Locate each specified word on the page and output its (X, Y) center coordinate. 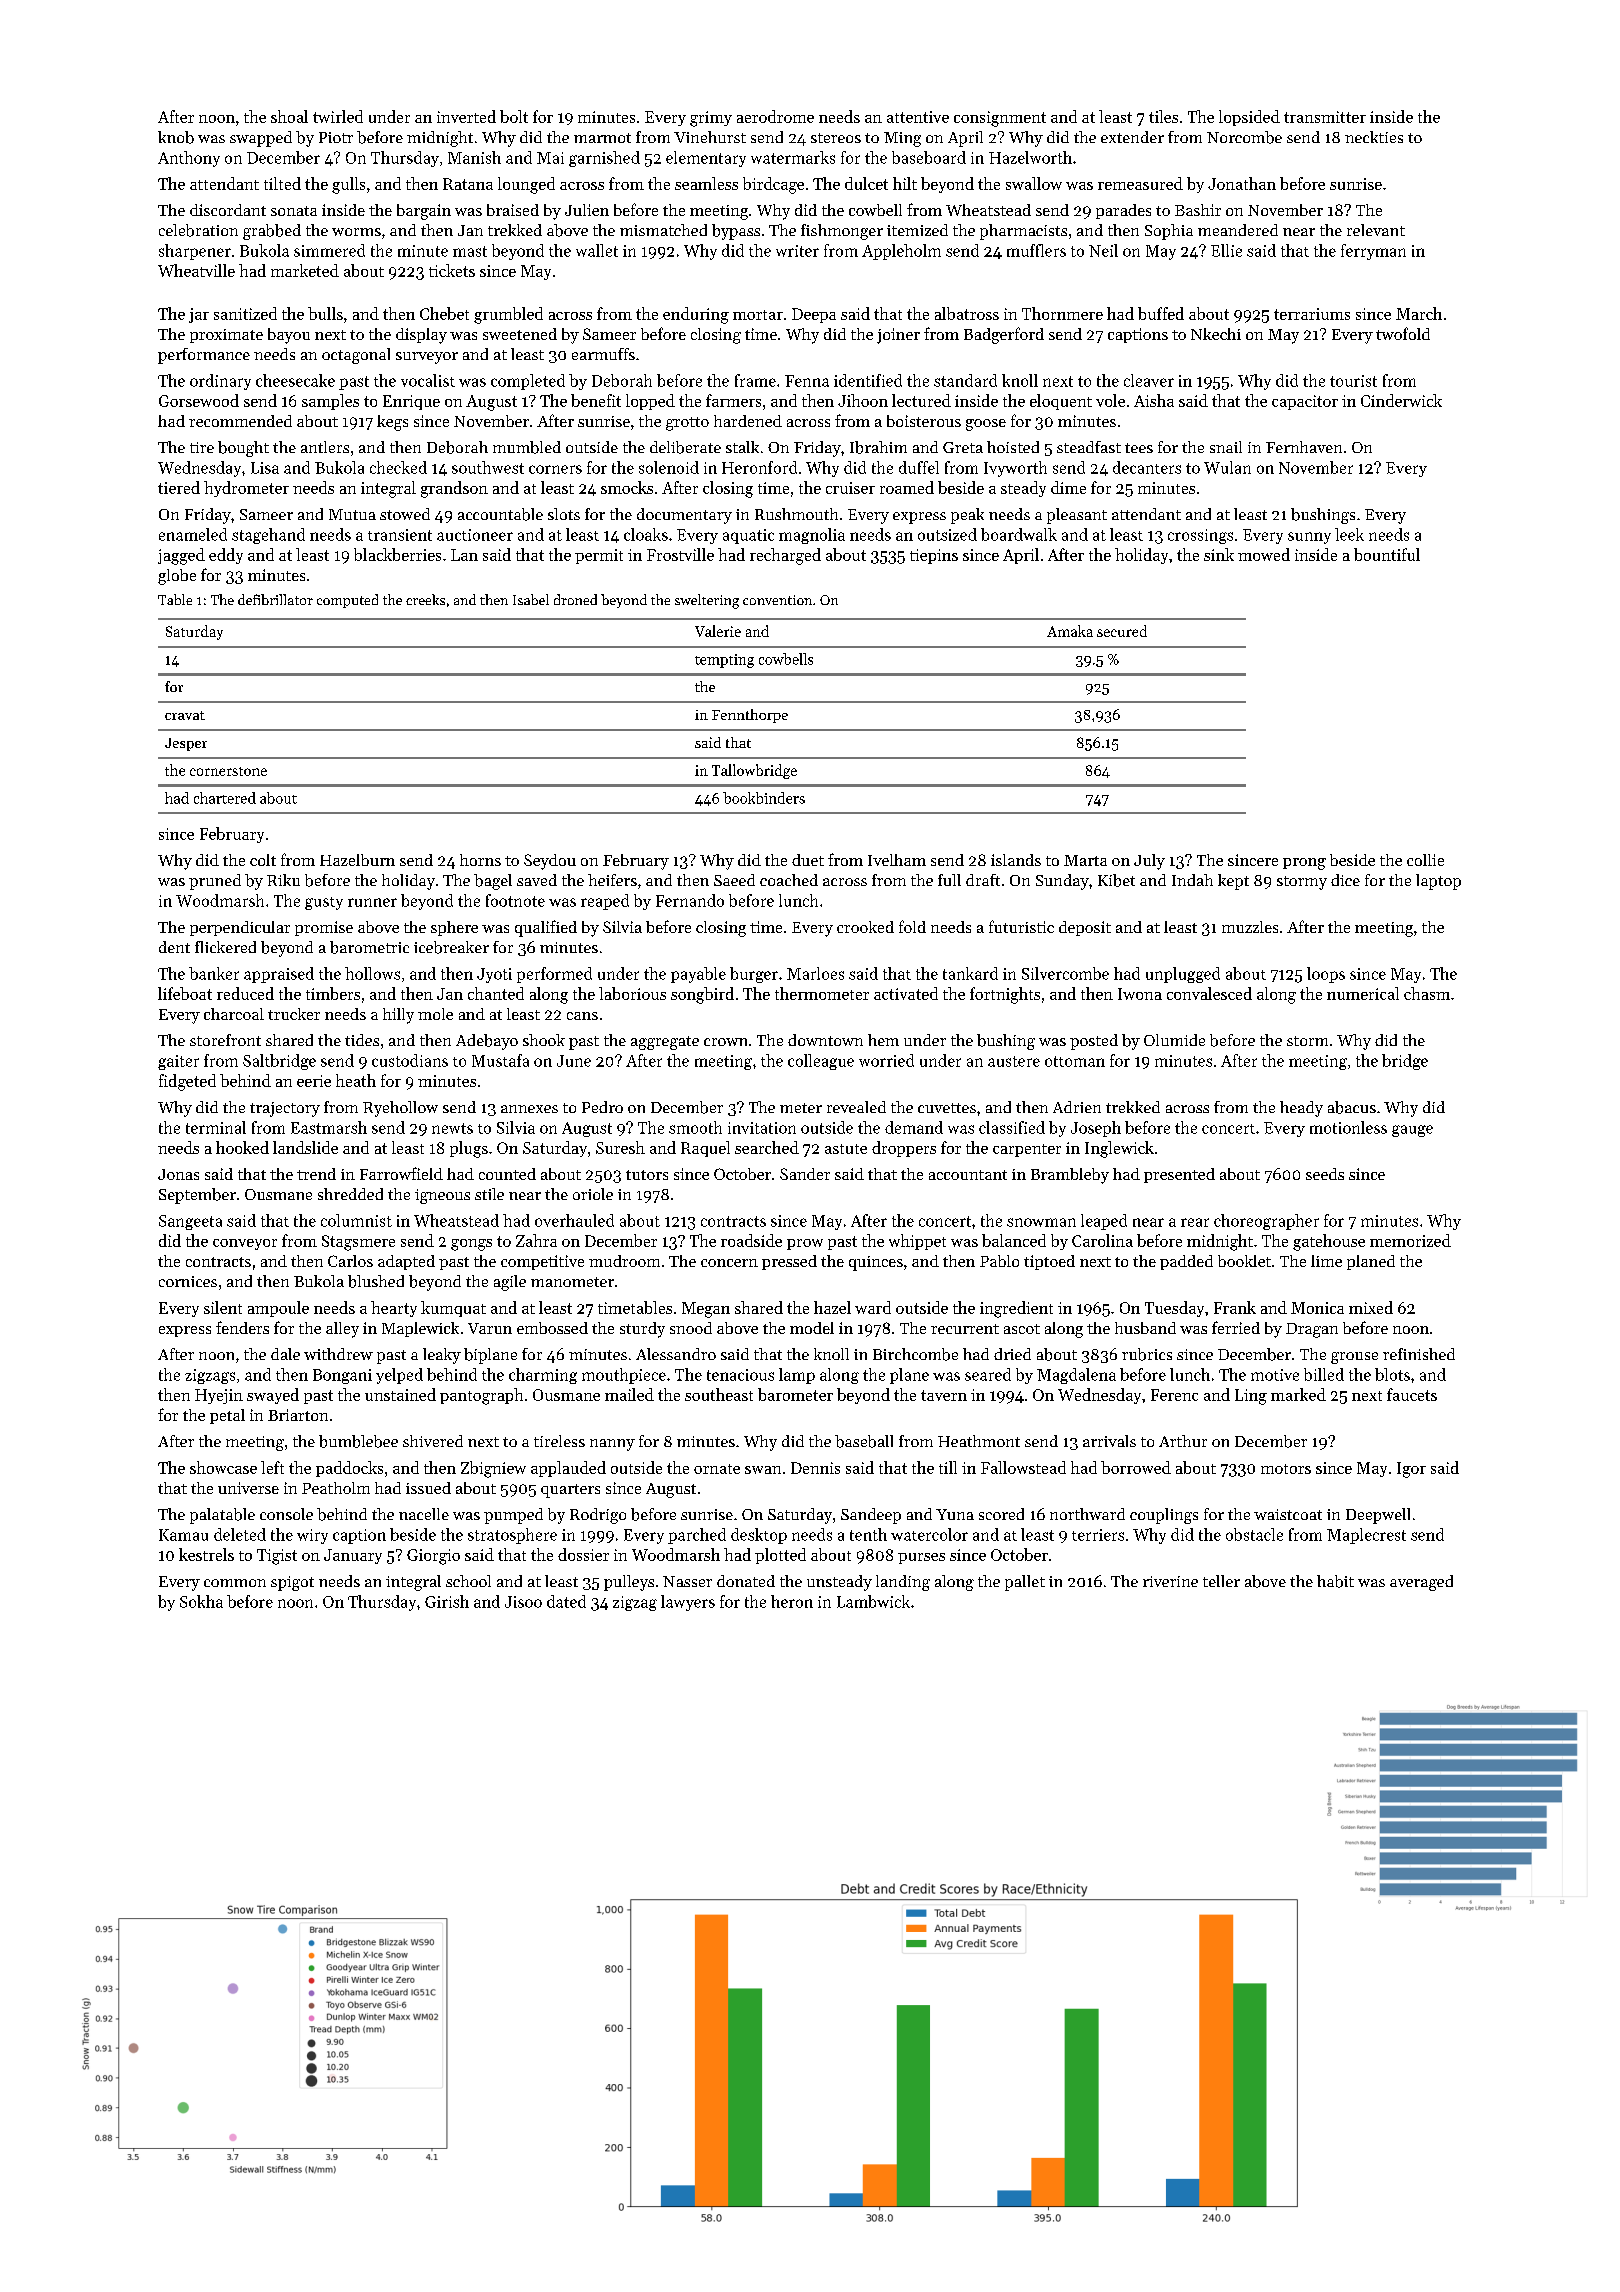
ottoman (1075, 1061)
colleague (821, 1062)
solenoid (669, 467)
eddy (226, 556)
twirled (338, 116)
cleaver (1149, 380)
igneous (442, 1196)
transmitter (1325, 117)
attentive (918, 117)
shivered (433, 1441)
